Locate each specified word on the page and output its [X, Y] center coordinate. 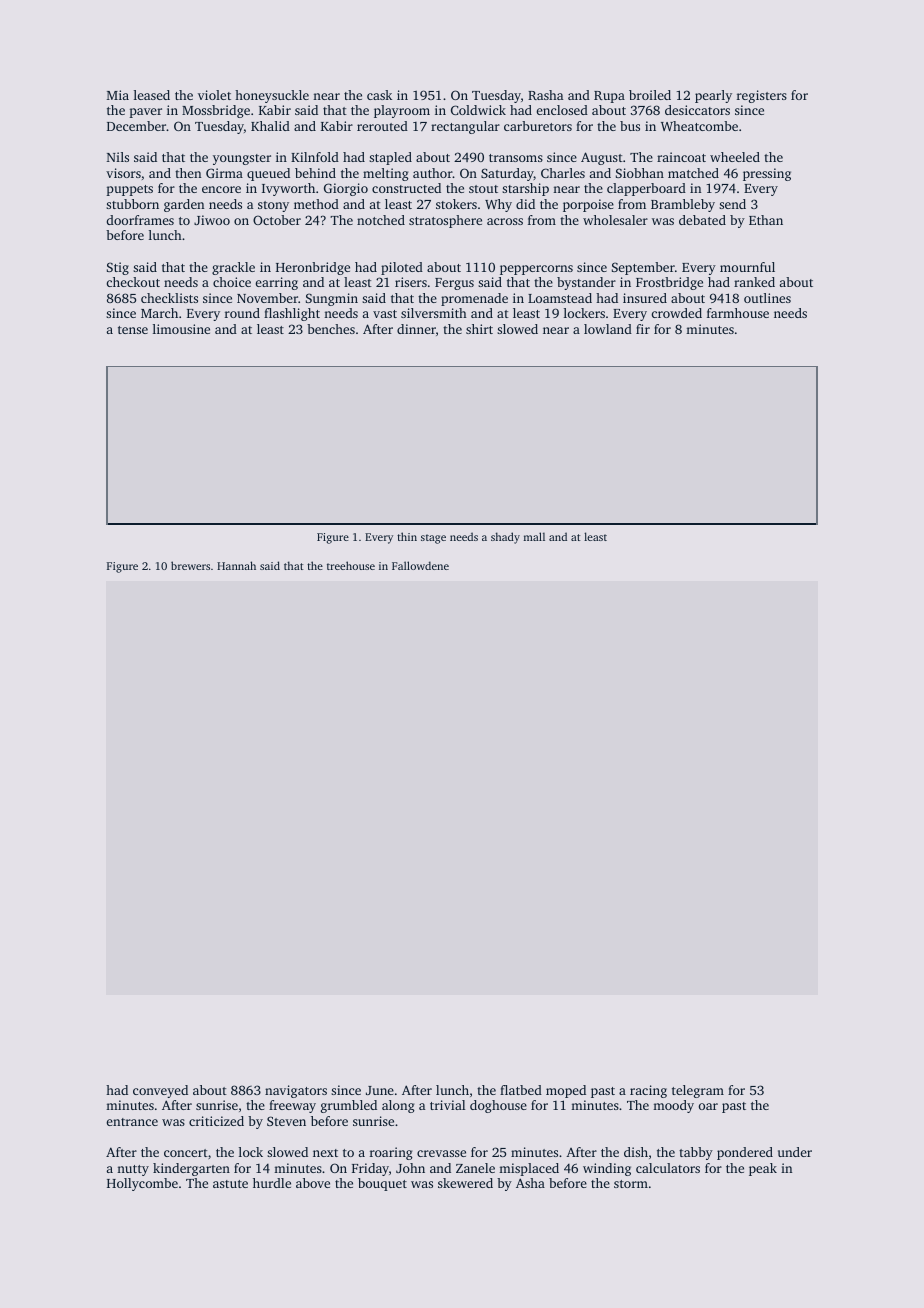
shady [505, 538]
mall [534, 536]
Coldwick [478, 110]
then [188, 173]
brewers [190, 565]
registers [762, 96]
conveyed [160, 1091]
